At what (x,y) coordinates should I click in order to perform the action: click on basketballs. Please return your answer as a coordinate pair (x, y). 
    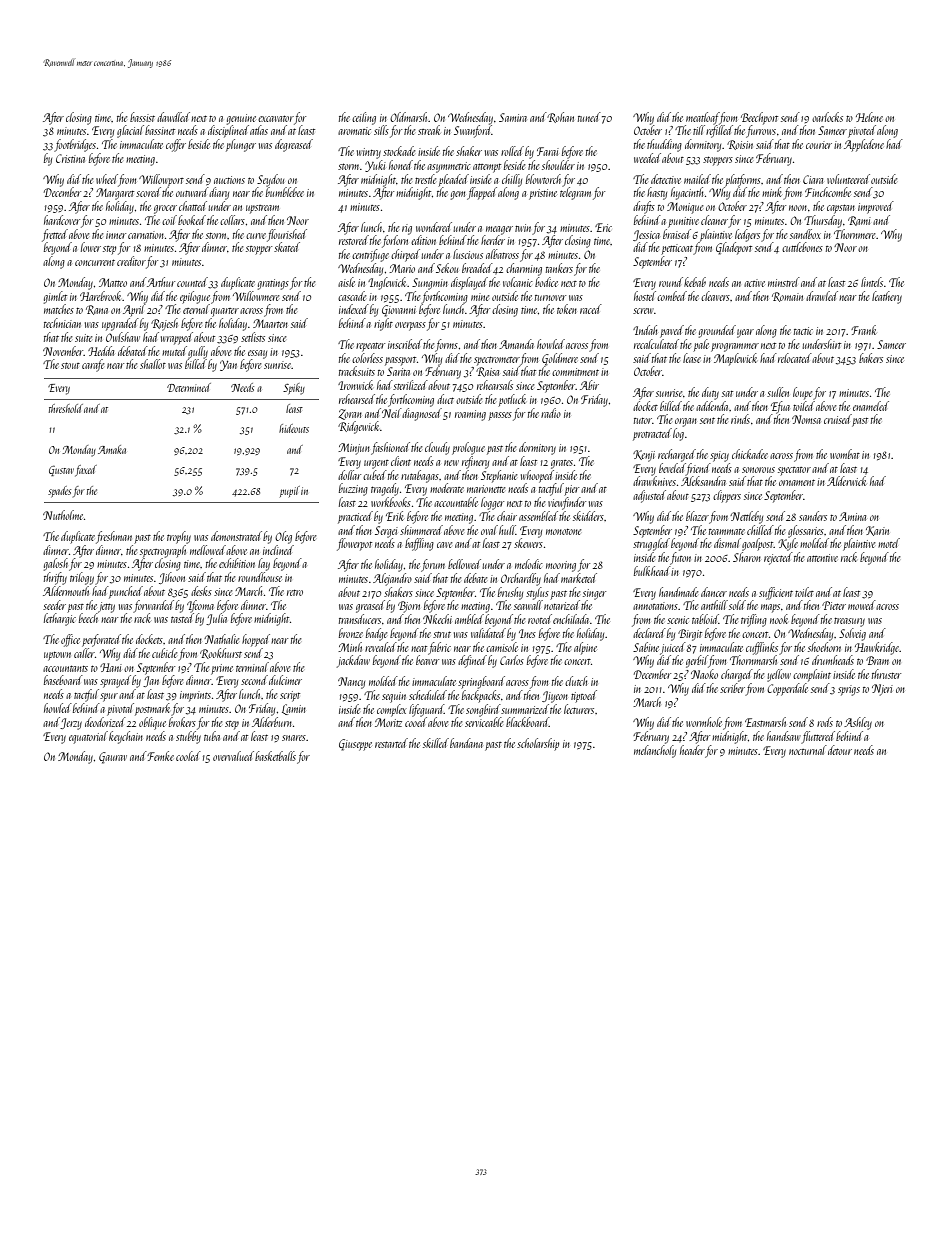
    Looking at the image, I should click on (275, 756).
